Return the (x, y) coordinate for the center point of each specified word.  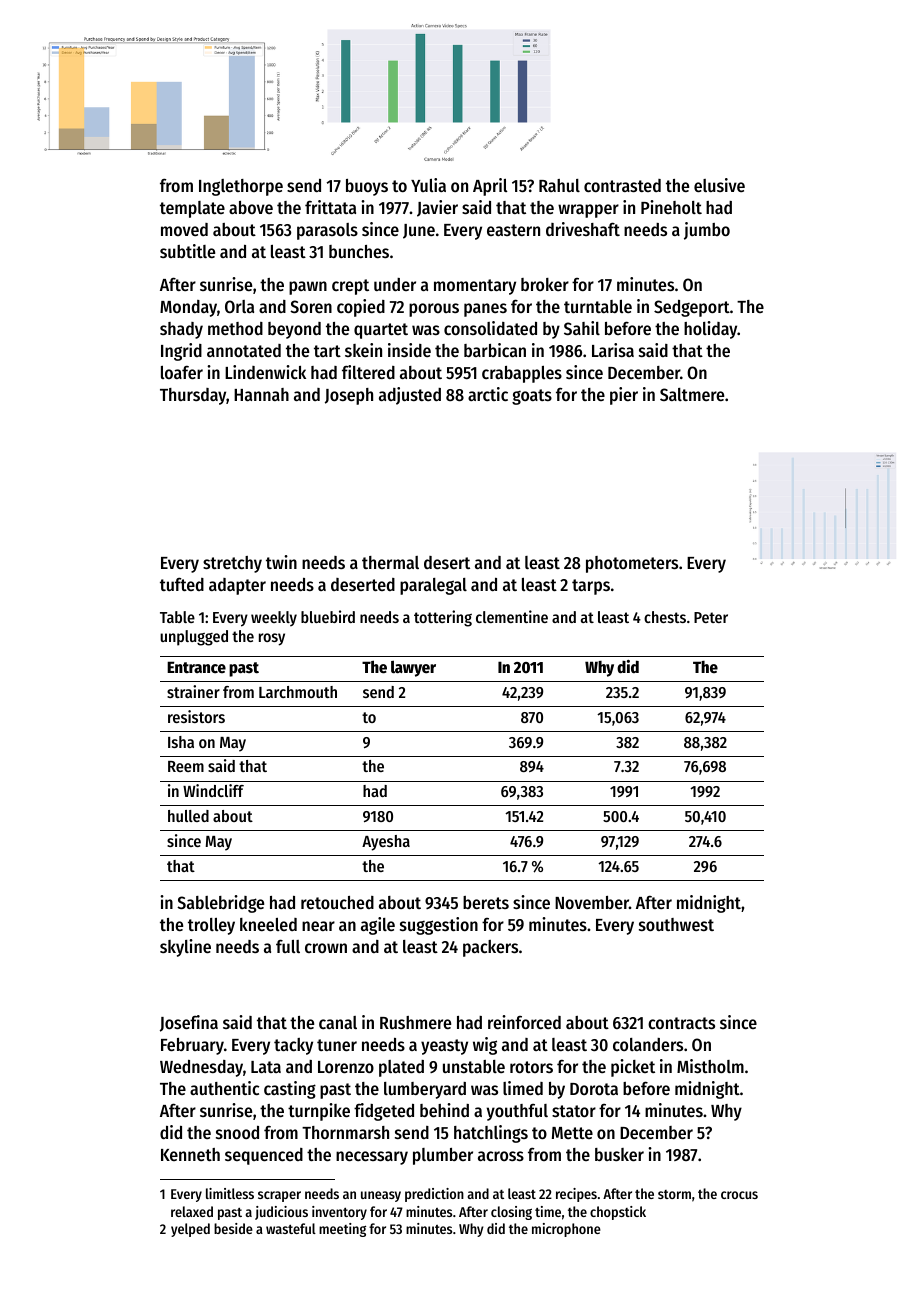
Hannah (261, 394)
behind (444, 1110)
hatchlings (491, 1134)
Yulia (428, 185)
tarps (591, 587)
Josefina (189, 1023)
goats (532, 397)
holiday (711, 330)
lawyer (413, 668)
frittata (330, 207)
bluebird (328, 616)
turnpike (319, 1112)
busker (619, 1154)
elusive (719, 185)
